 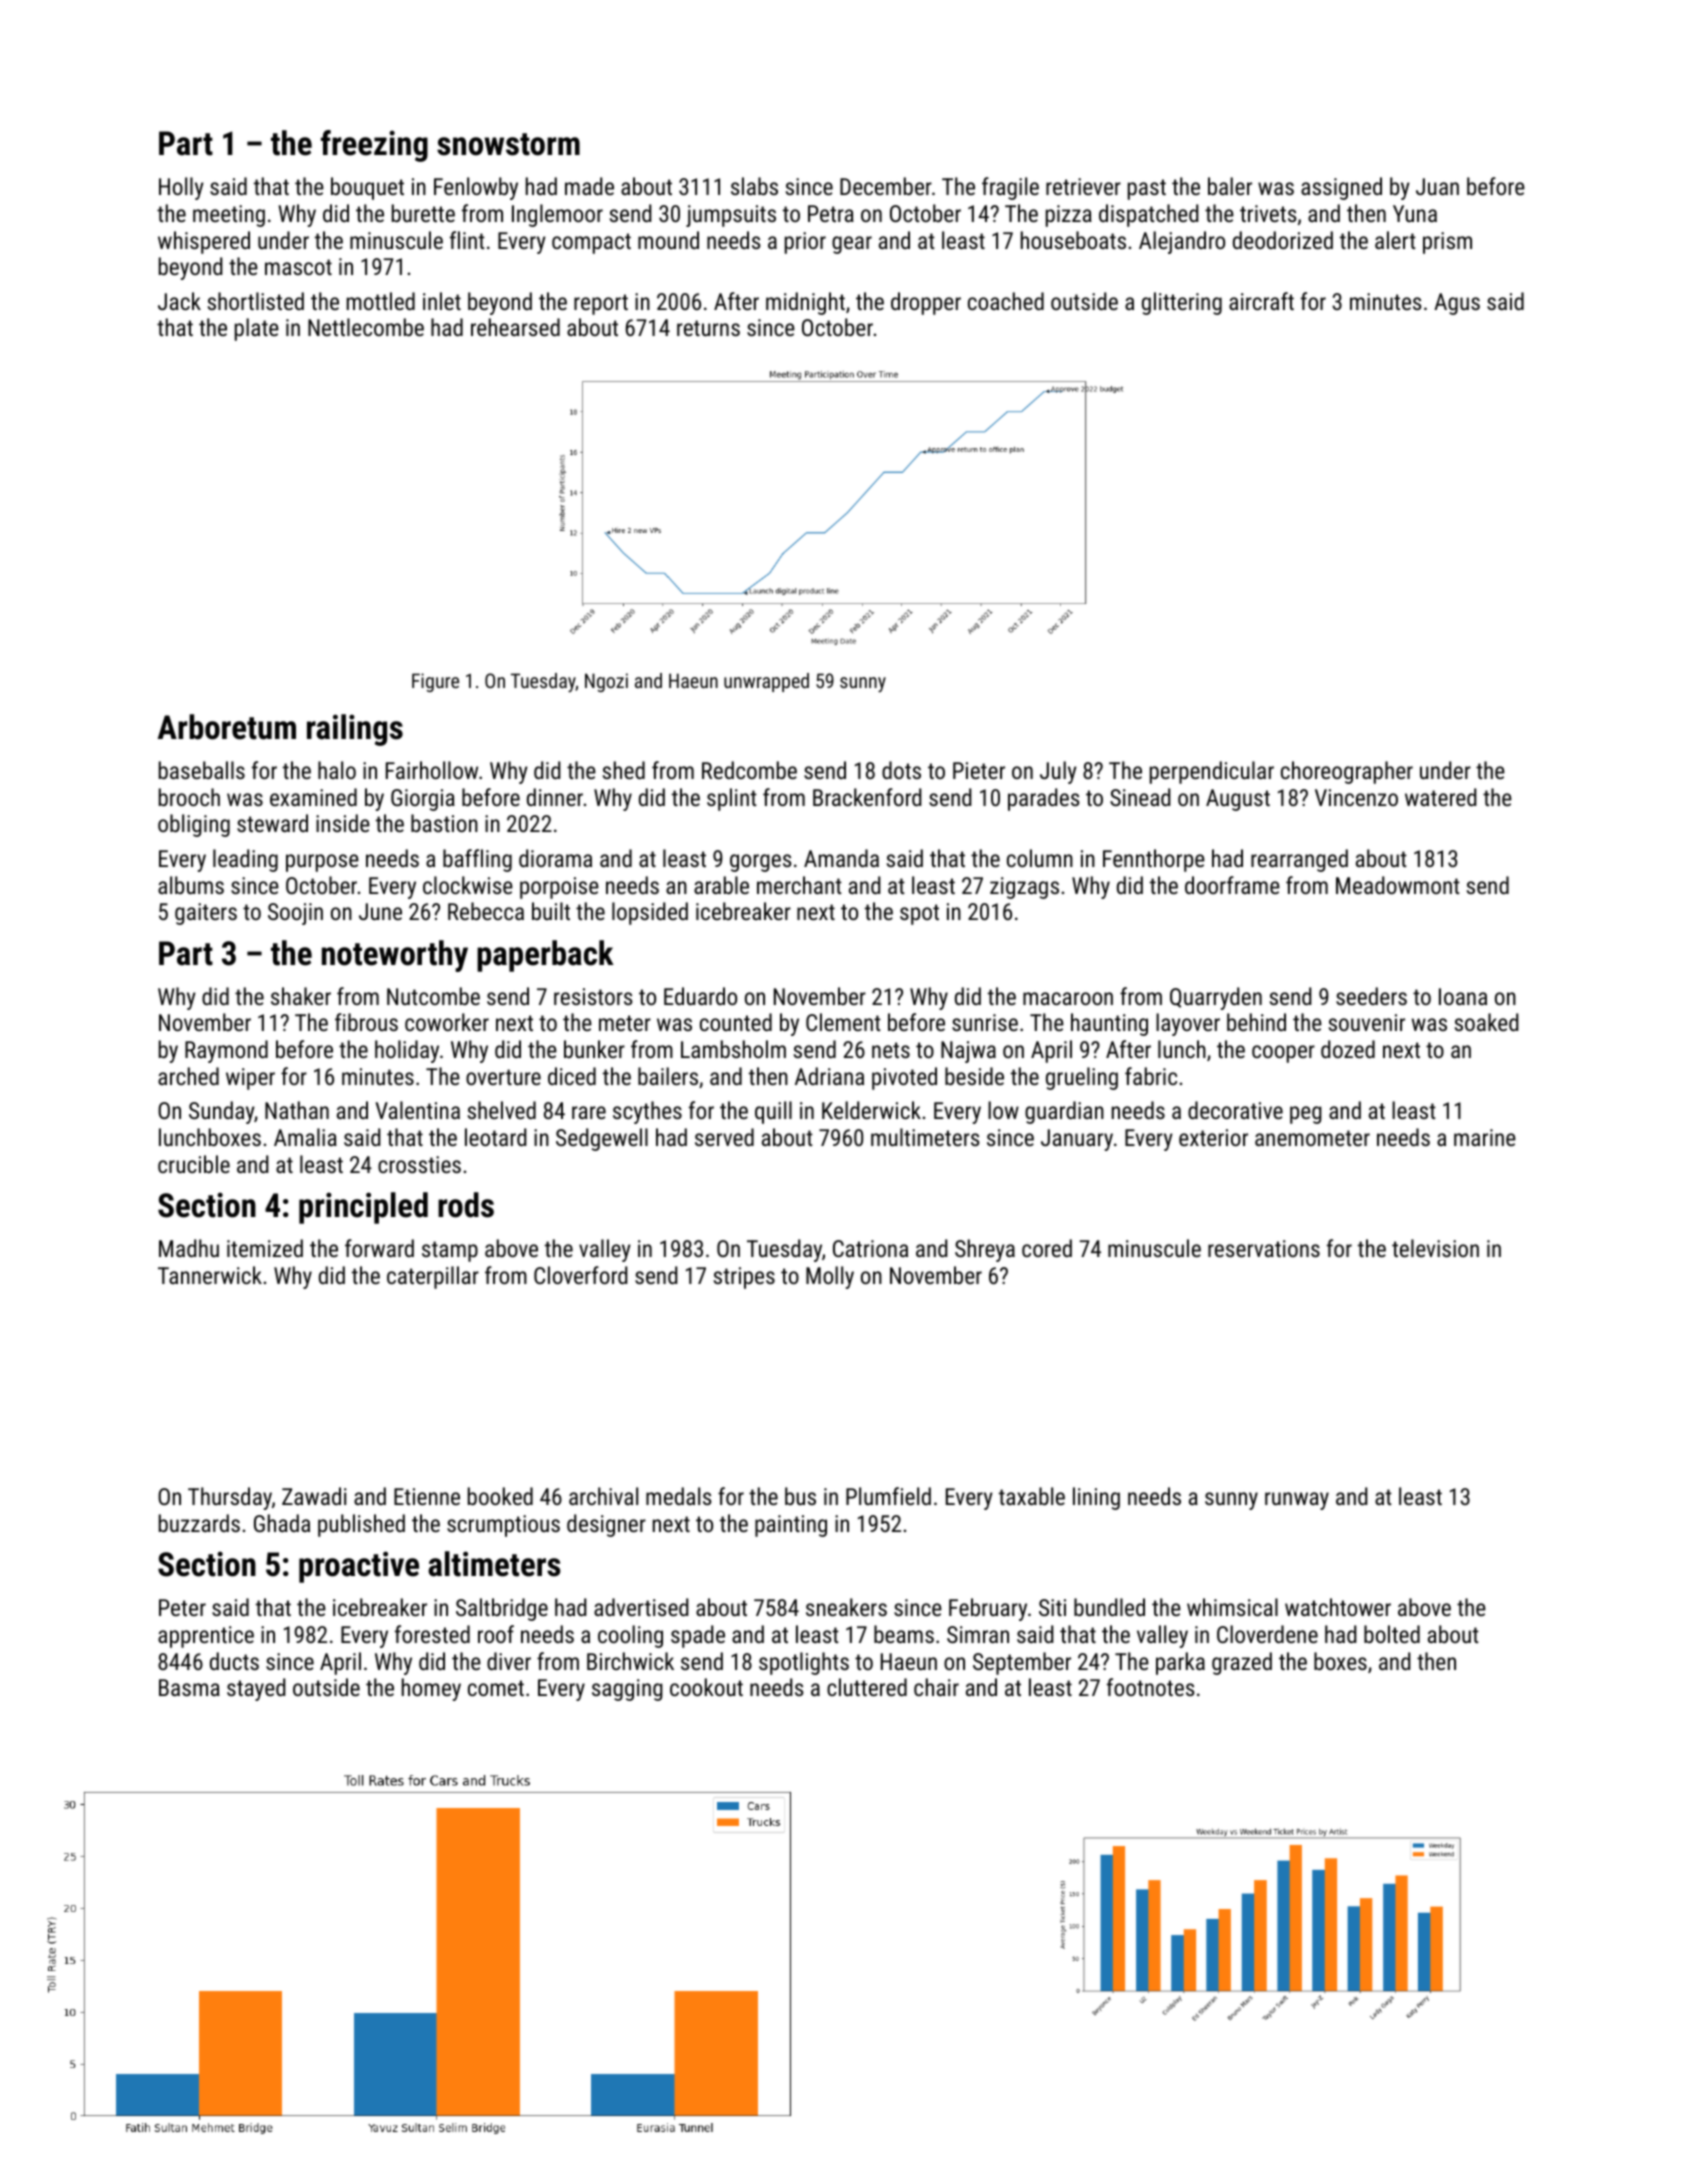 I want to click on freezing, so click(x=374, y=146).
